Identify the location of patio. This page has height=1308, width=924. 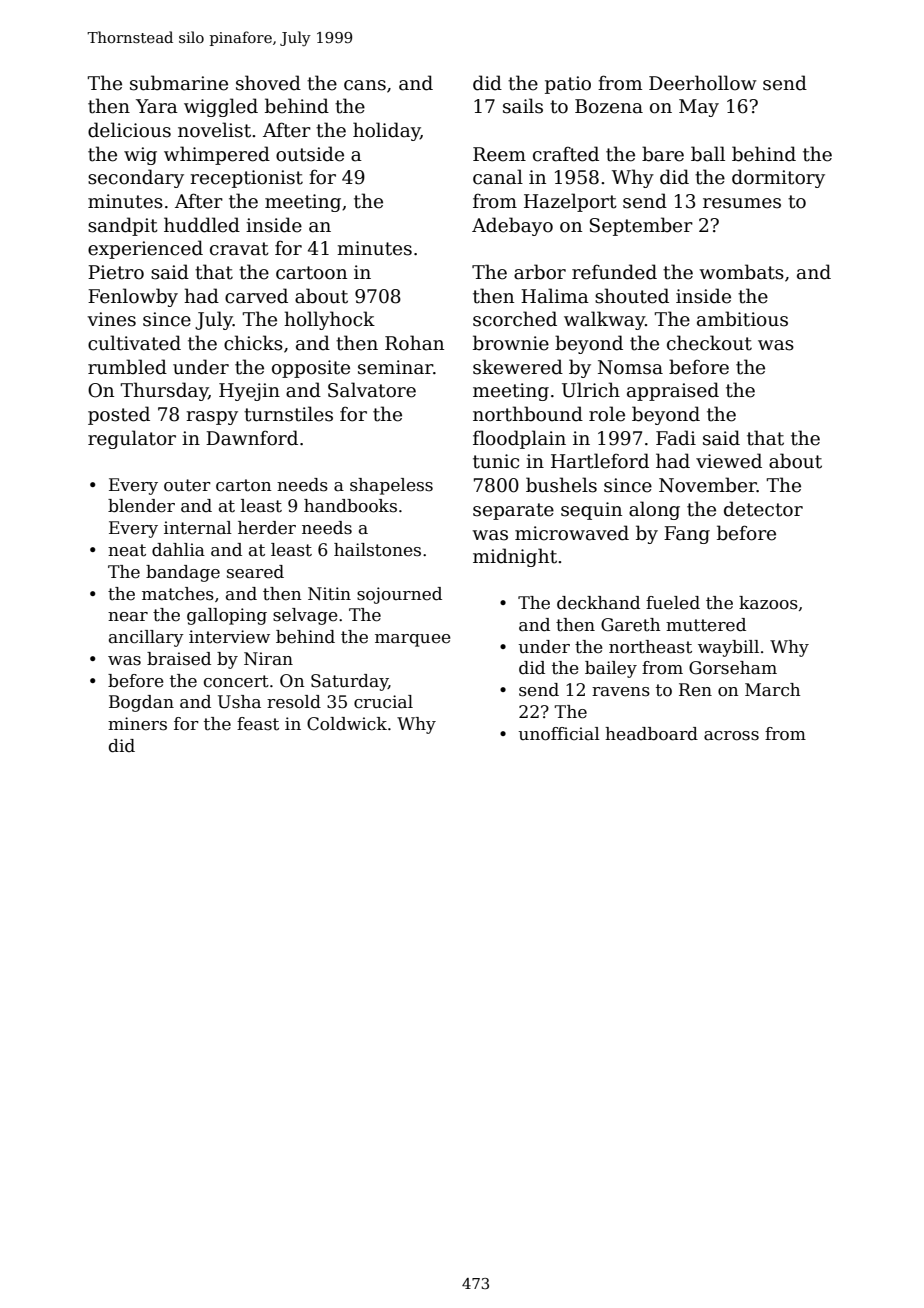
(568, 85).
